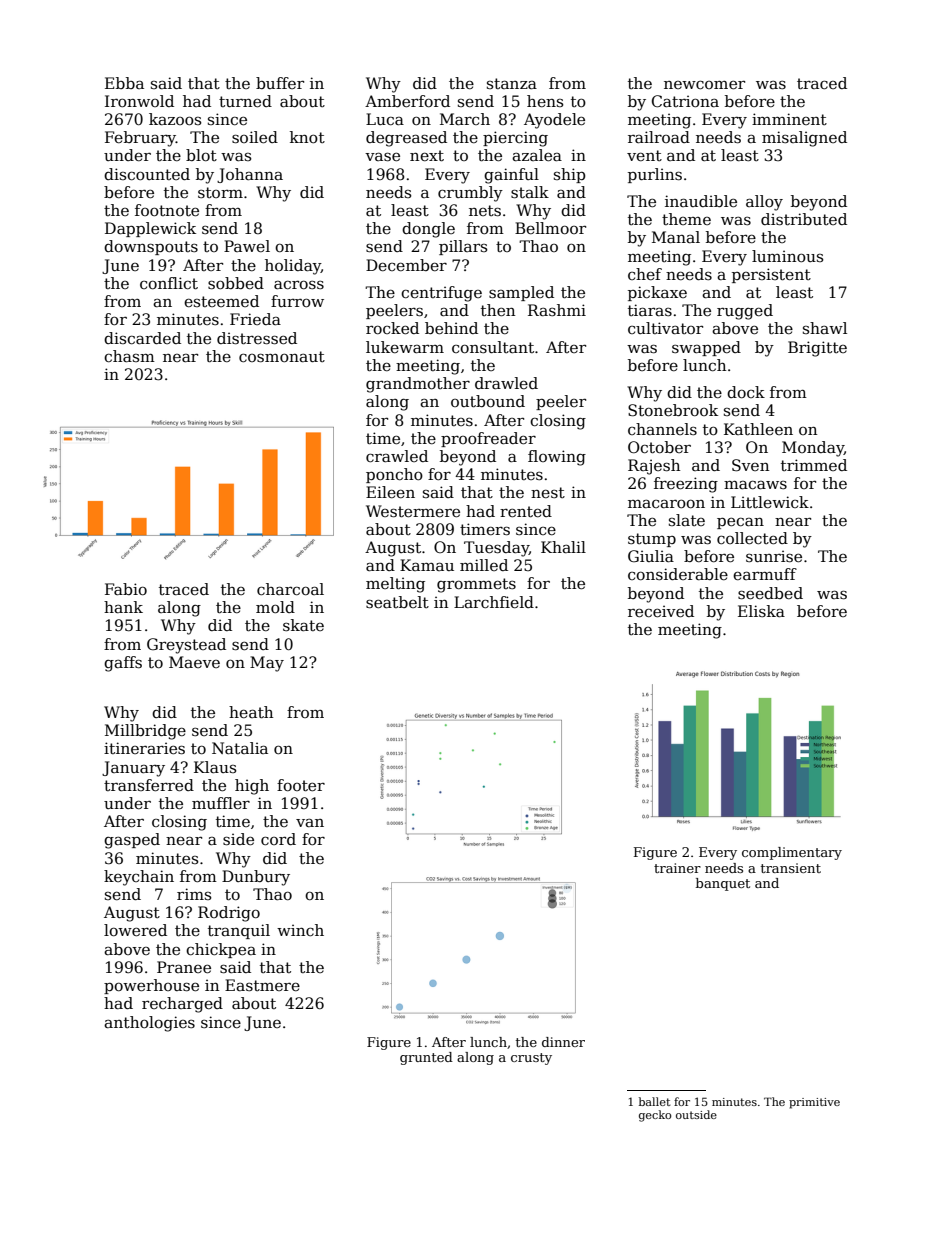  What do you see at coordinates (126, 589) in the document?
I see `Fabio` at bounding box center [126, 589].
